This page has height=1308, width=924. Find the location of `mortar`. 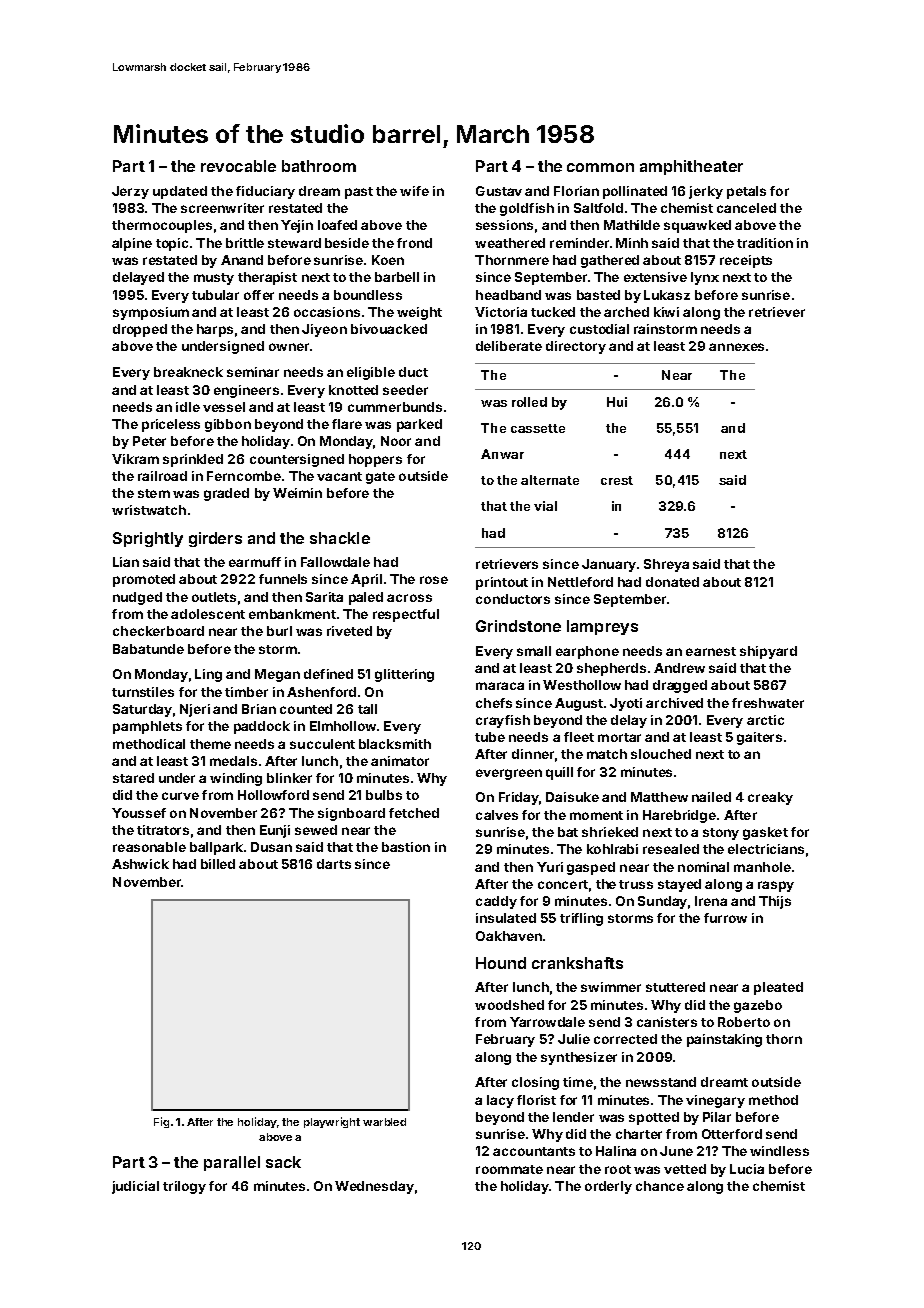

mortar is located at coordinates (619, 737).
